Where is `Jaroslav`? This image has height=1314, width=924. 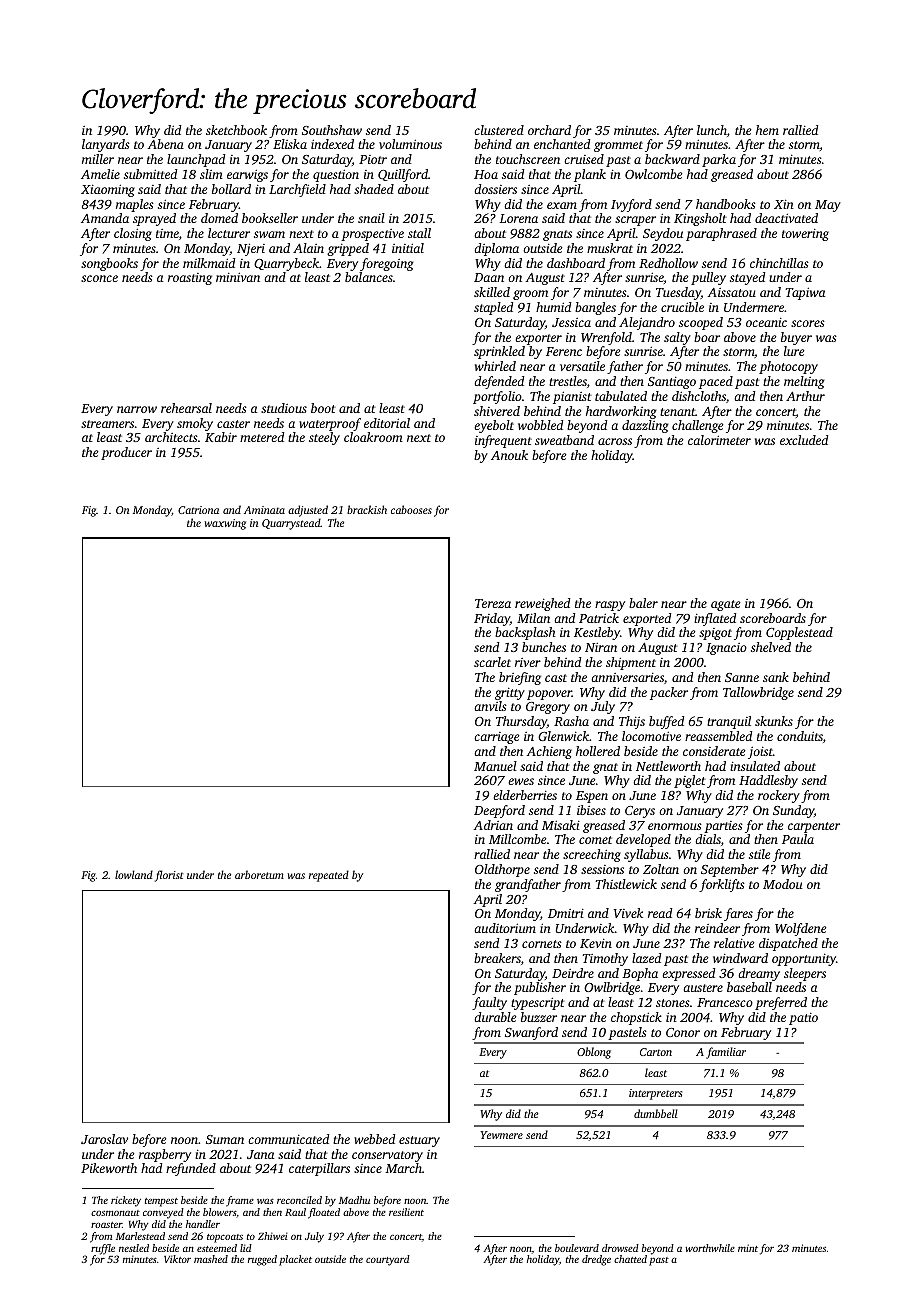 Jaroslav is located at coordinates (104, 1139).
